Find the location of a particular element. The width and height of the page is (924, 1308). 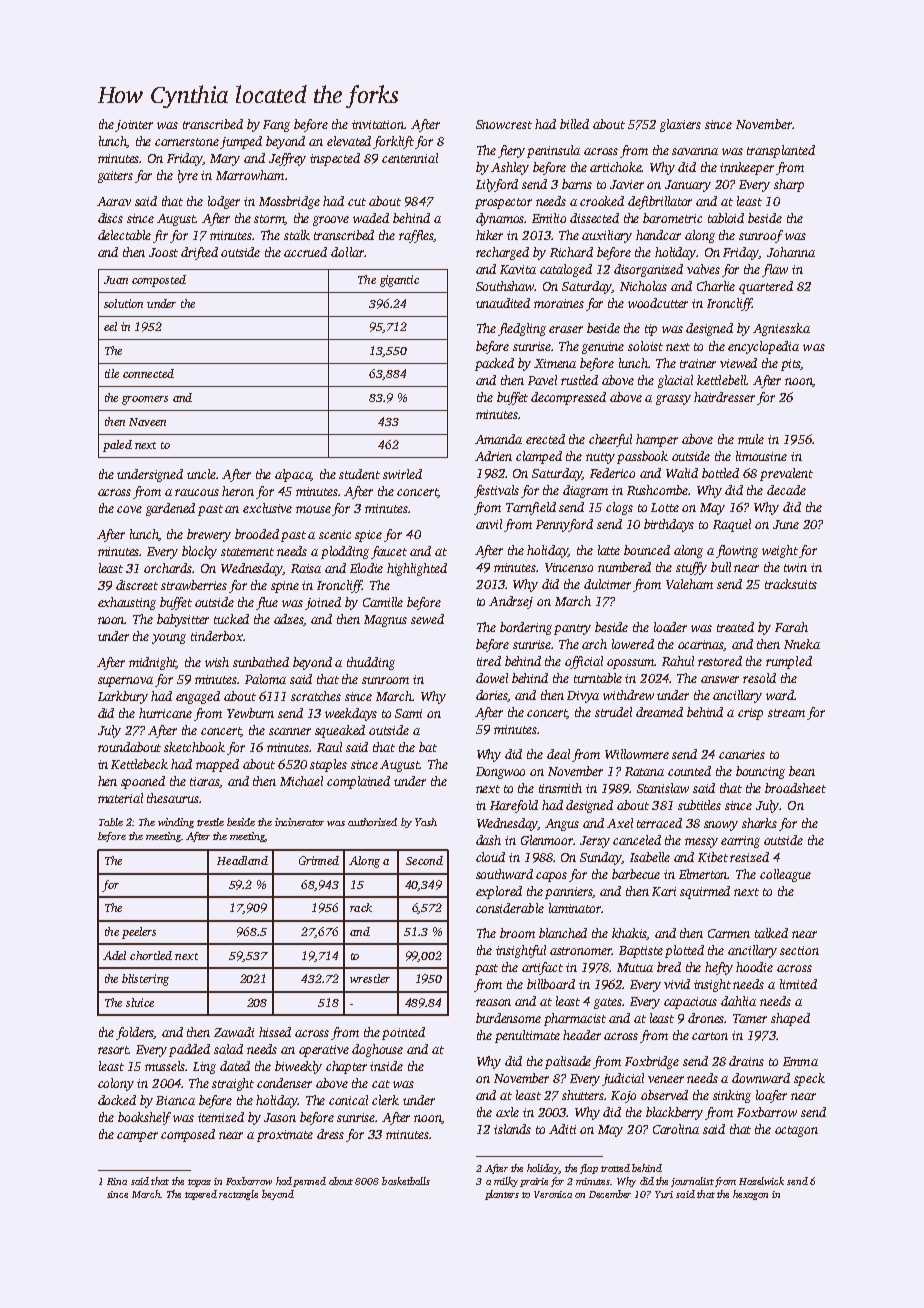

glaziers is located at coordinates (680, 125).
